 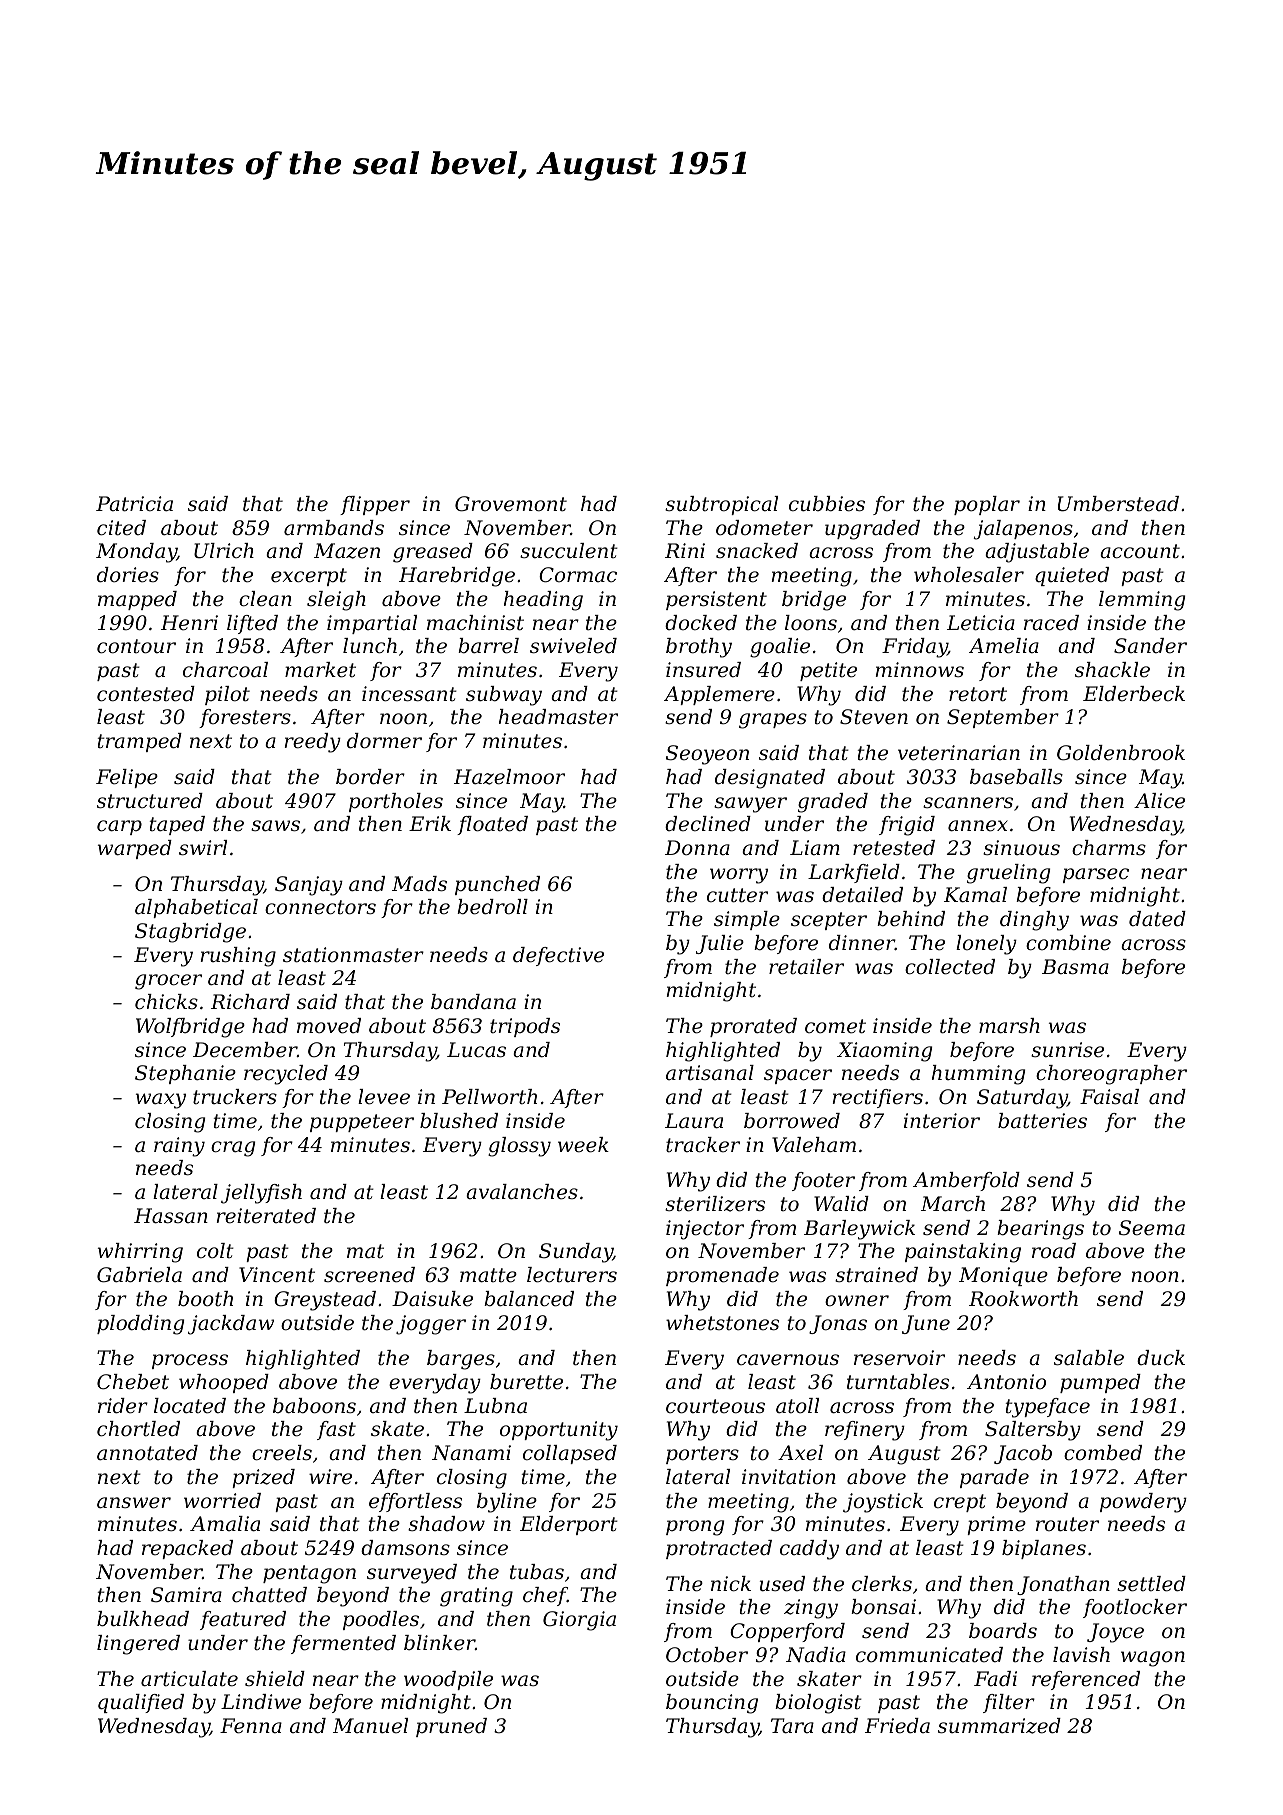 What do you see at coordinates (1063, 1585) in the screenshot?
I see `Jonathan` at bounding box center [1063, 1585].
